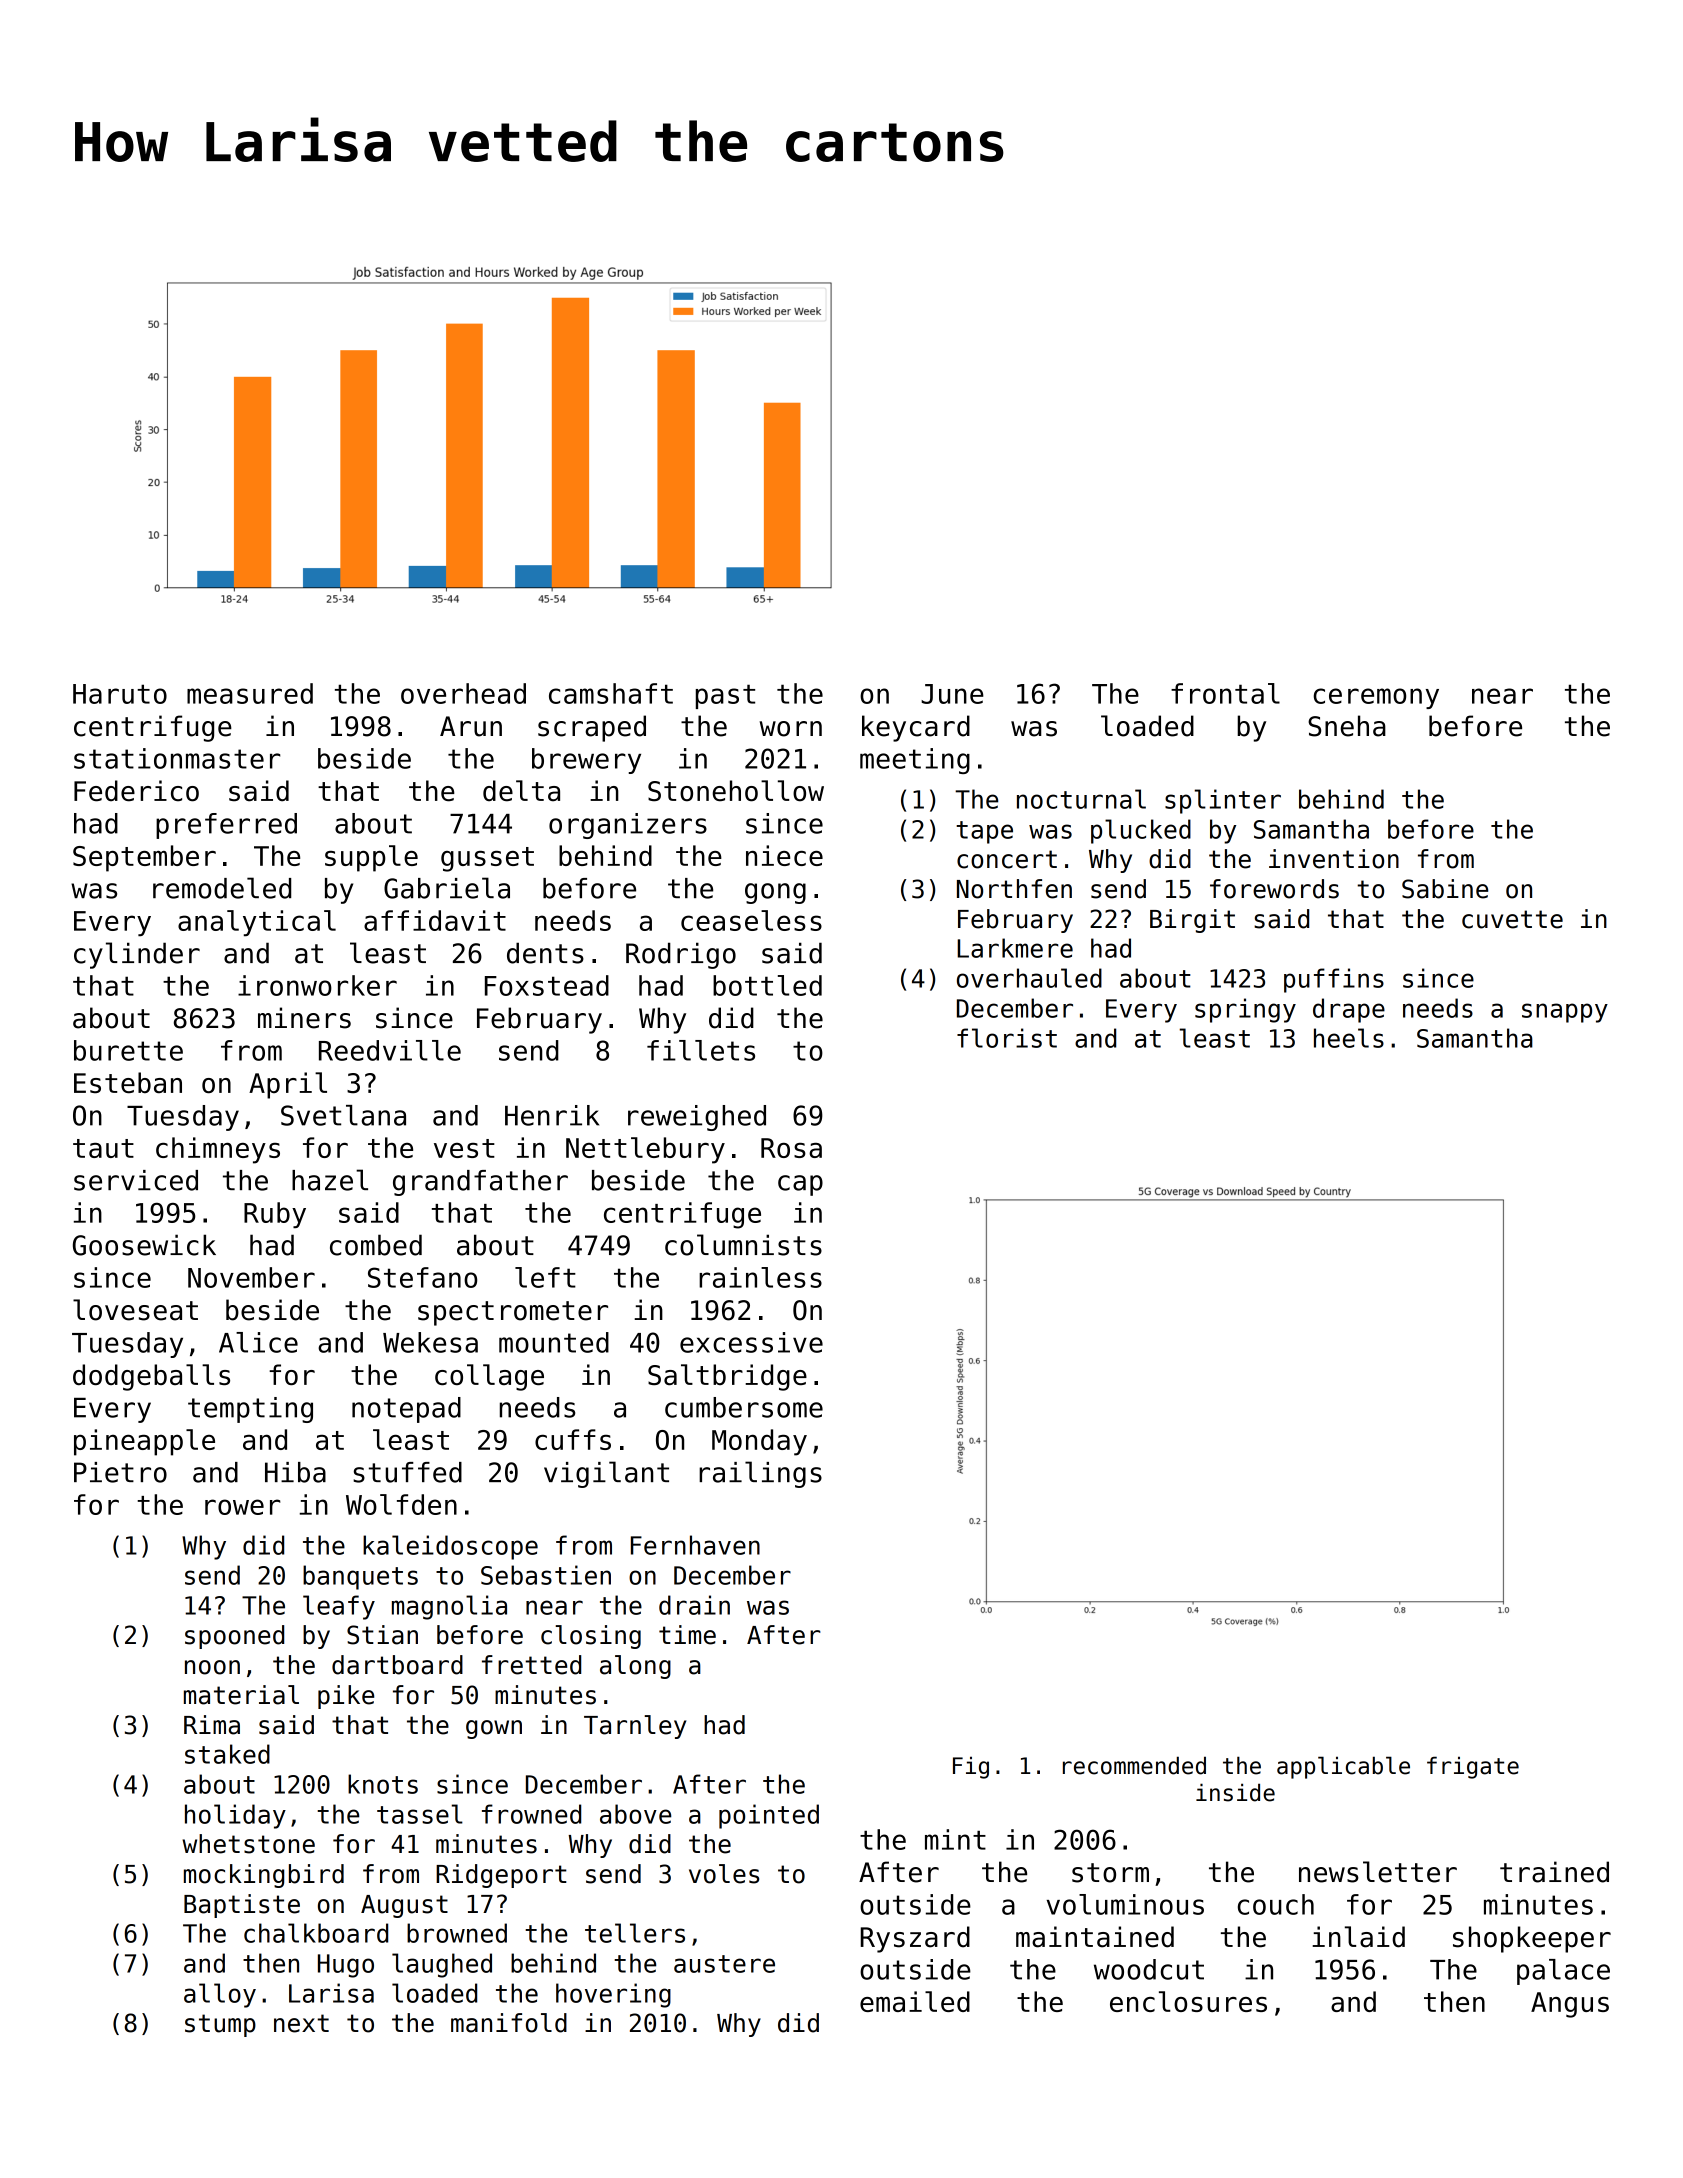 The width and height of the document is (1683, 2178). I want to click on Wolfden, so click(401, 1504).
